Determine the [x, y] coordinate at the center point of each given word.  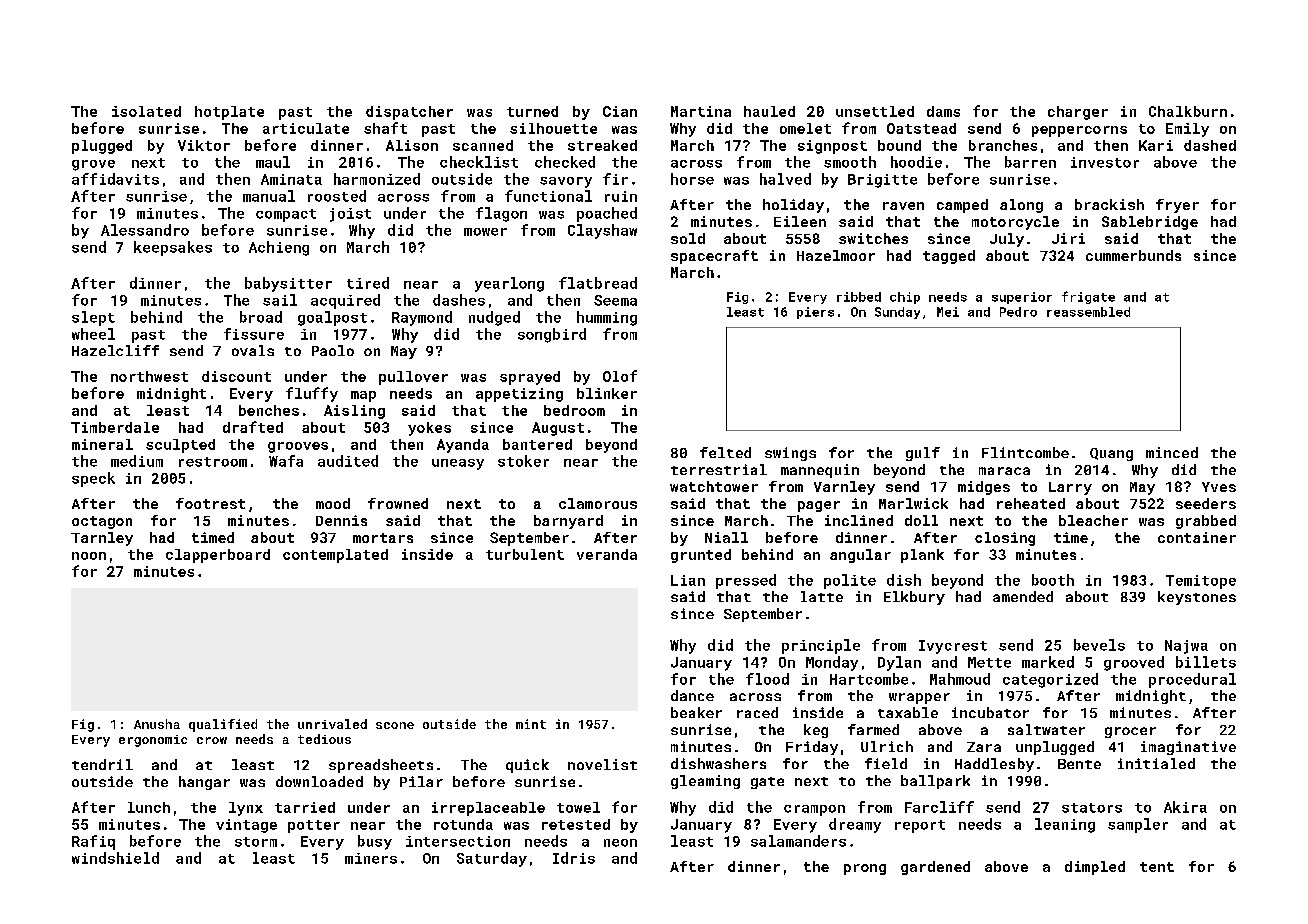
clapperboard [218, 556]
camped [962, 206]
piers [815, 313]
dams [943, 111]
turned [532, 111]
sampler [1138, 825]
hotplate [229, 113]
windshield [115, 858]
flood [767, 679]
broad [261, 317]
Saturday [492, 859]
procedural [1192, 680]
